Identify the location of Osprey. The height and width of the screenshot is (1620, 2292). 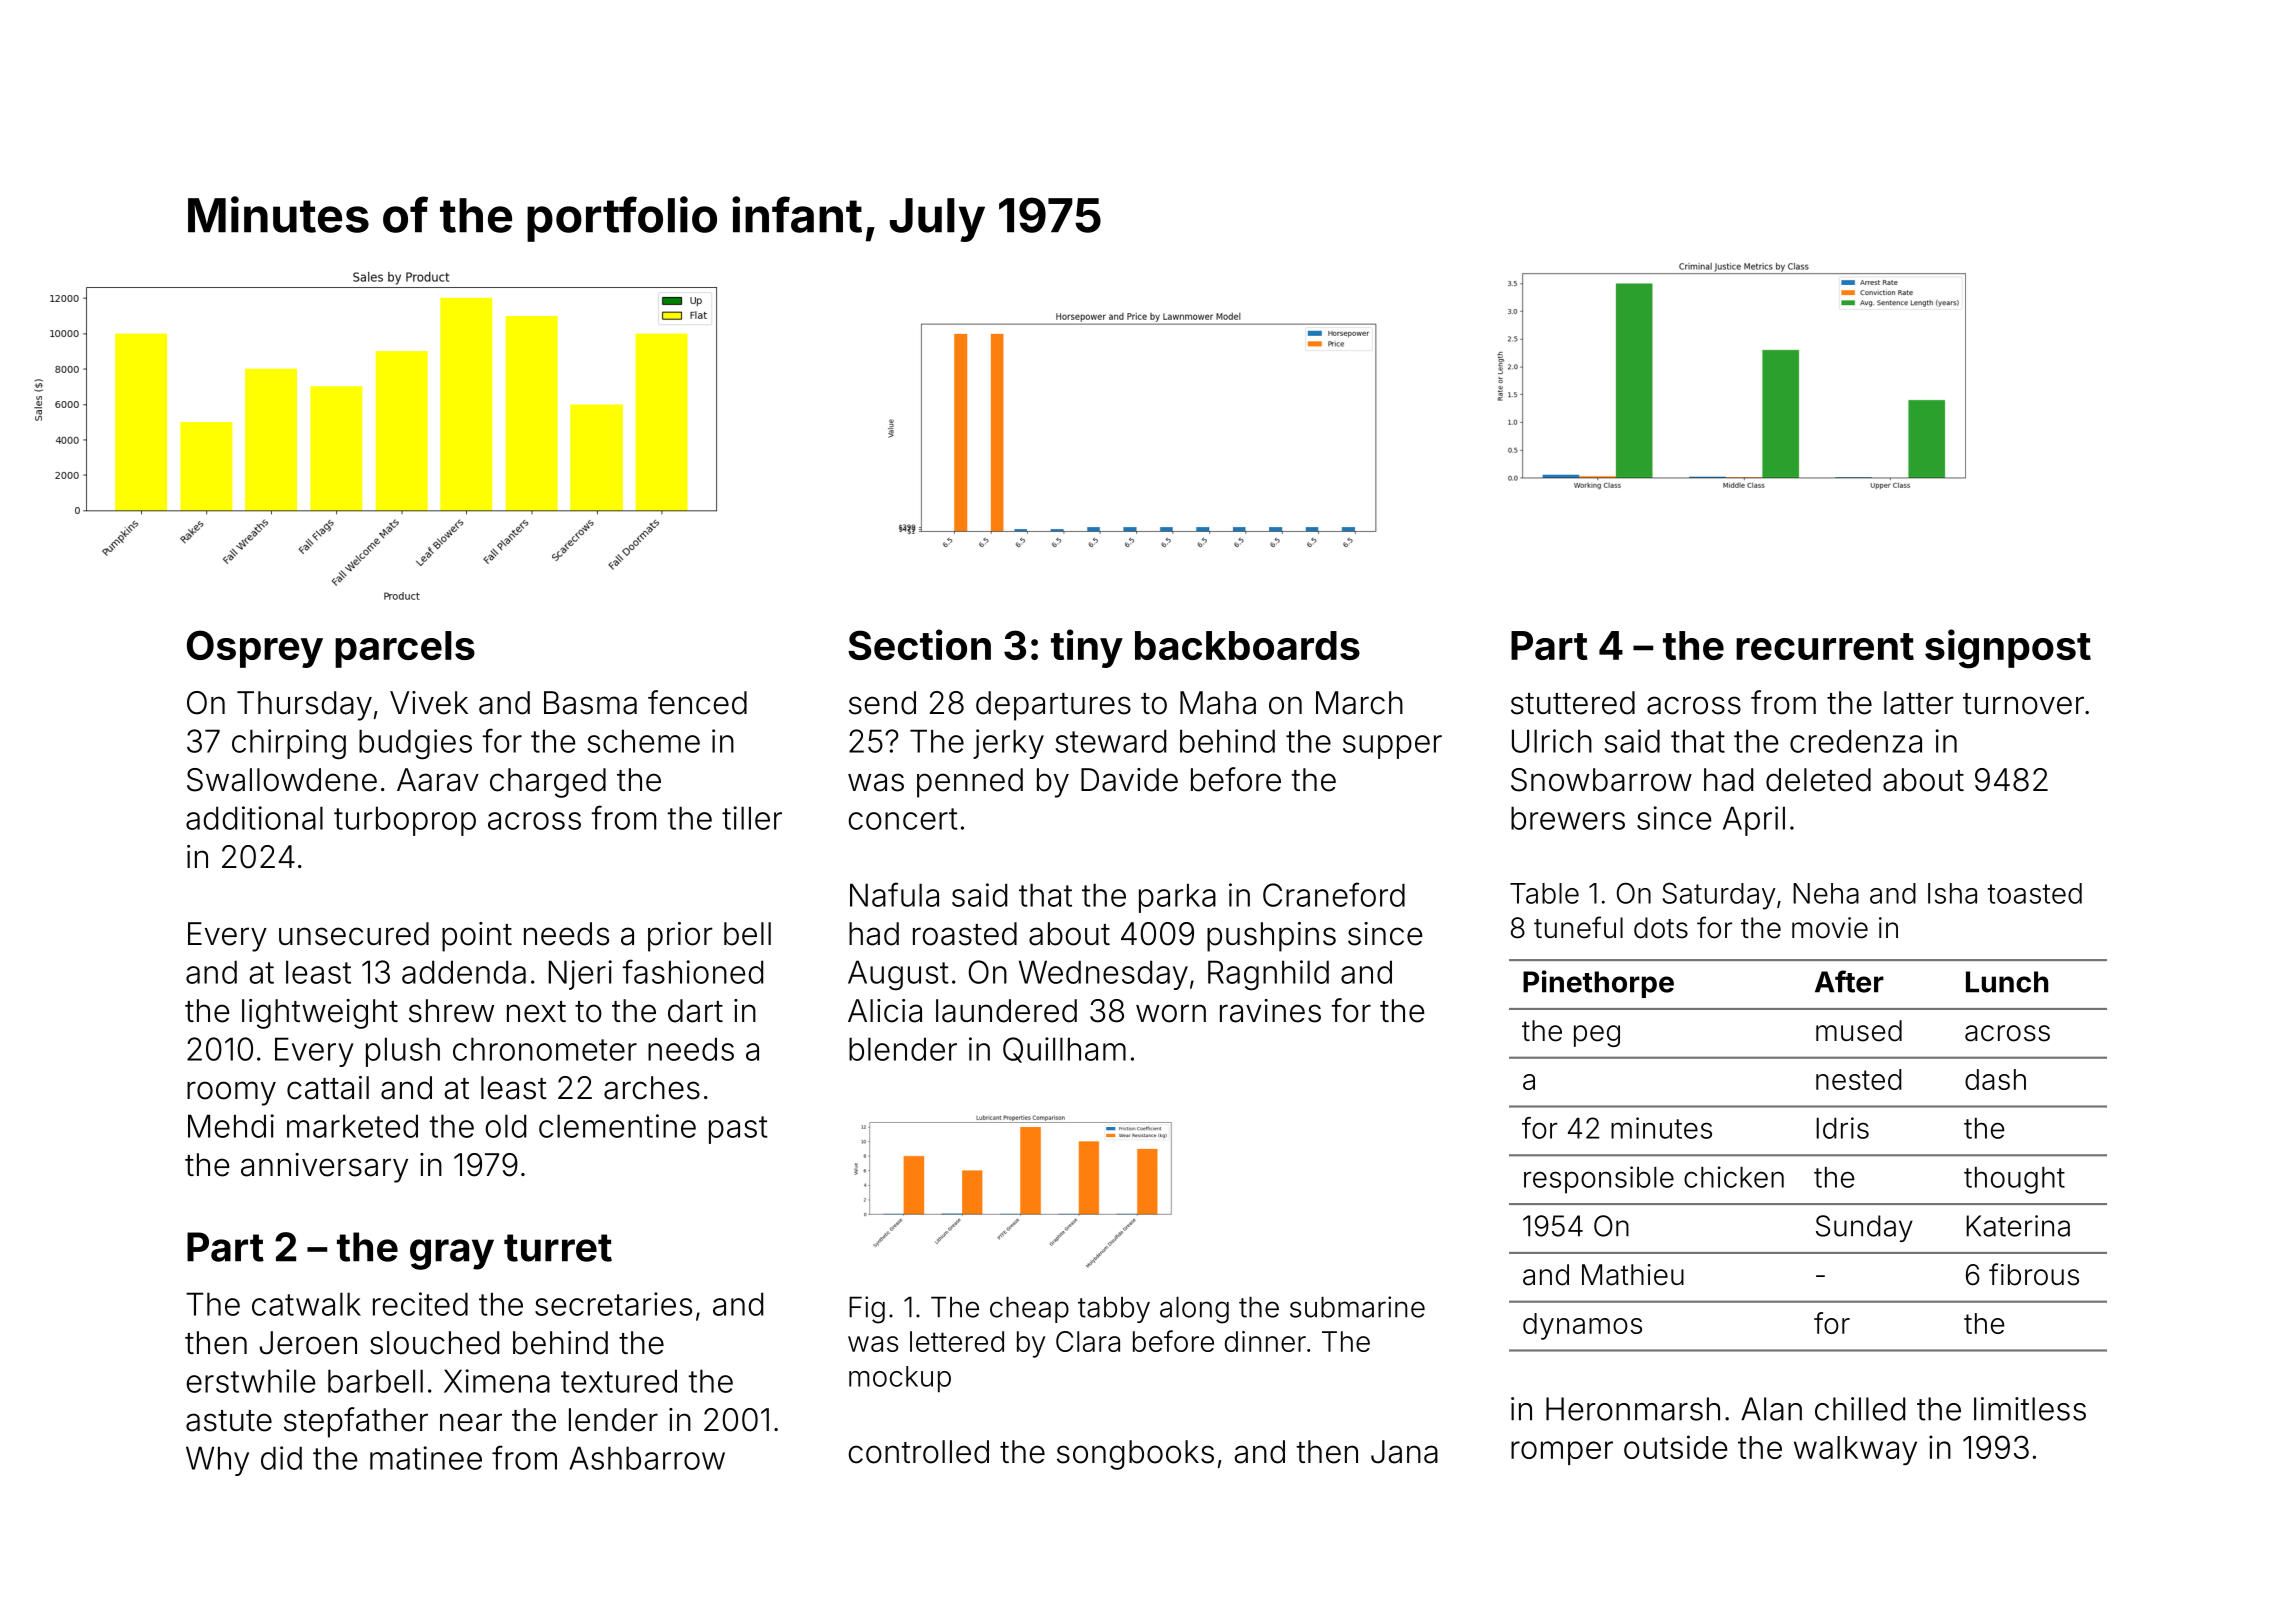
(255, 649).
